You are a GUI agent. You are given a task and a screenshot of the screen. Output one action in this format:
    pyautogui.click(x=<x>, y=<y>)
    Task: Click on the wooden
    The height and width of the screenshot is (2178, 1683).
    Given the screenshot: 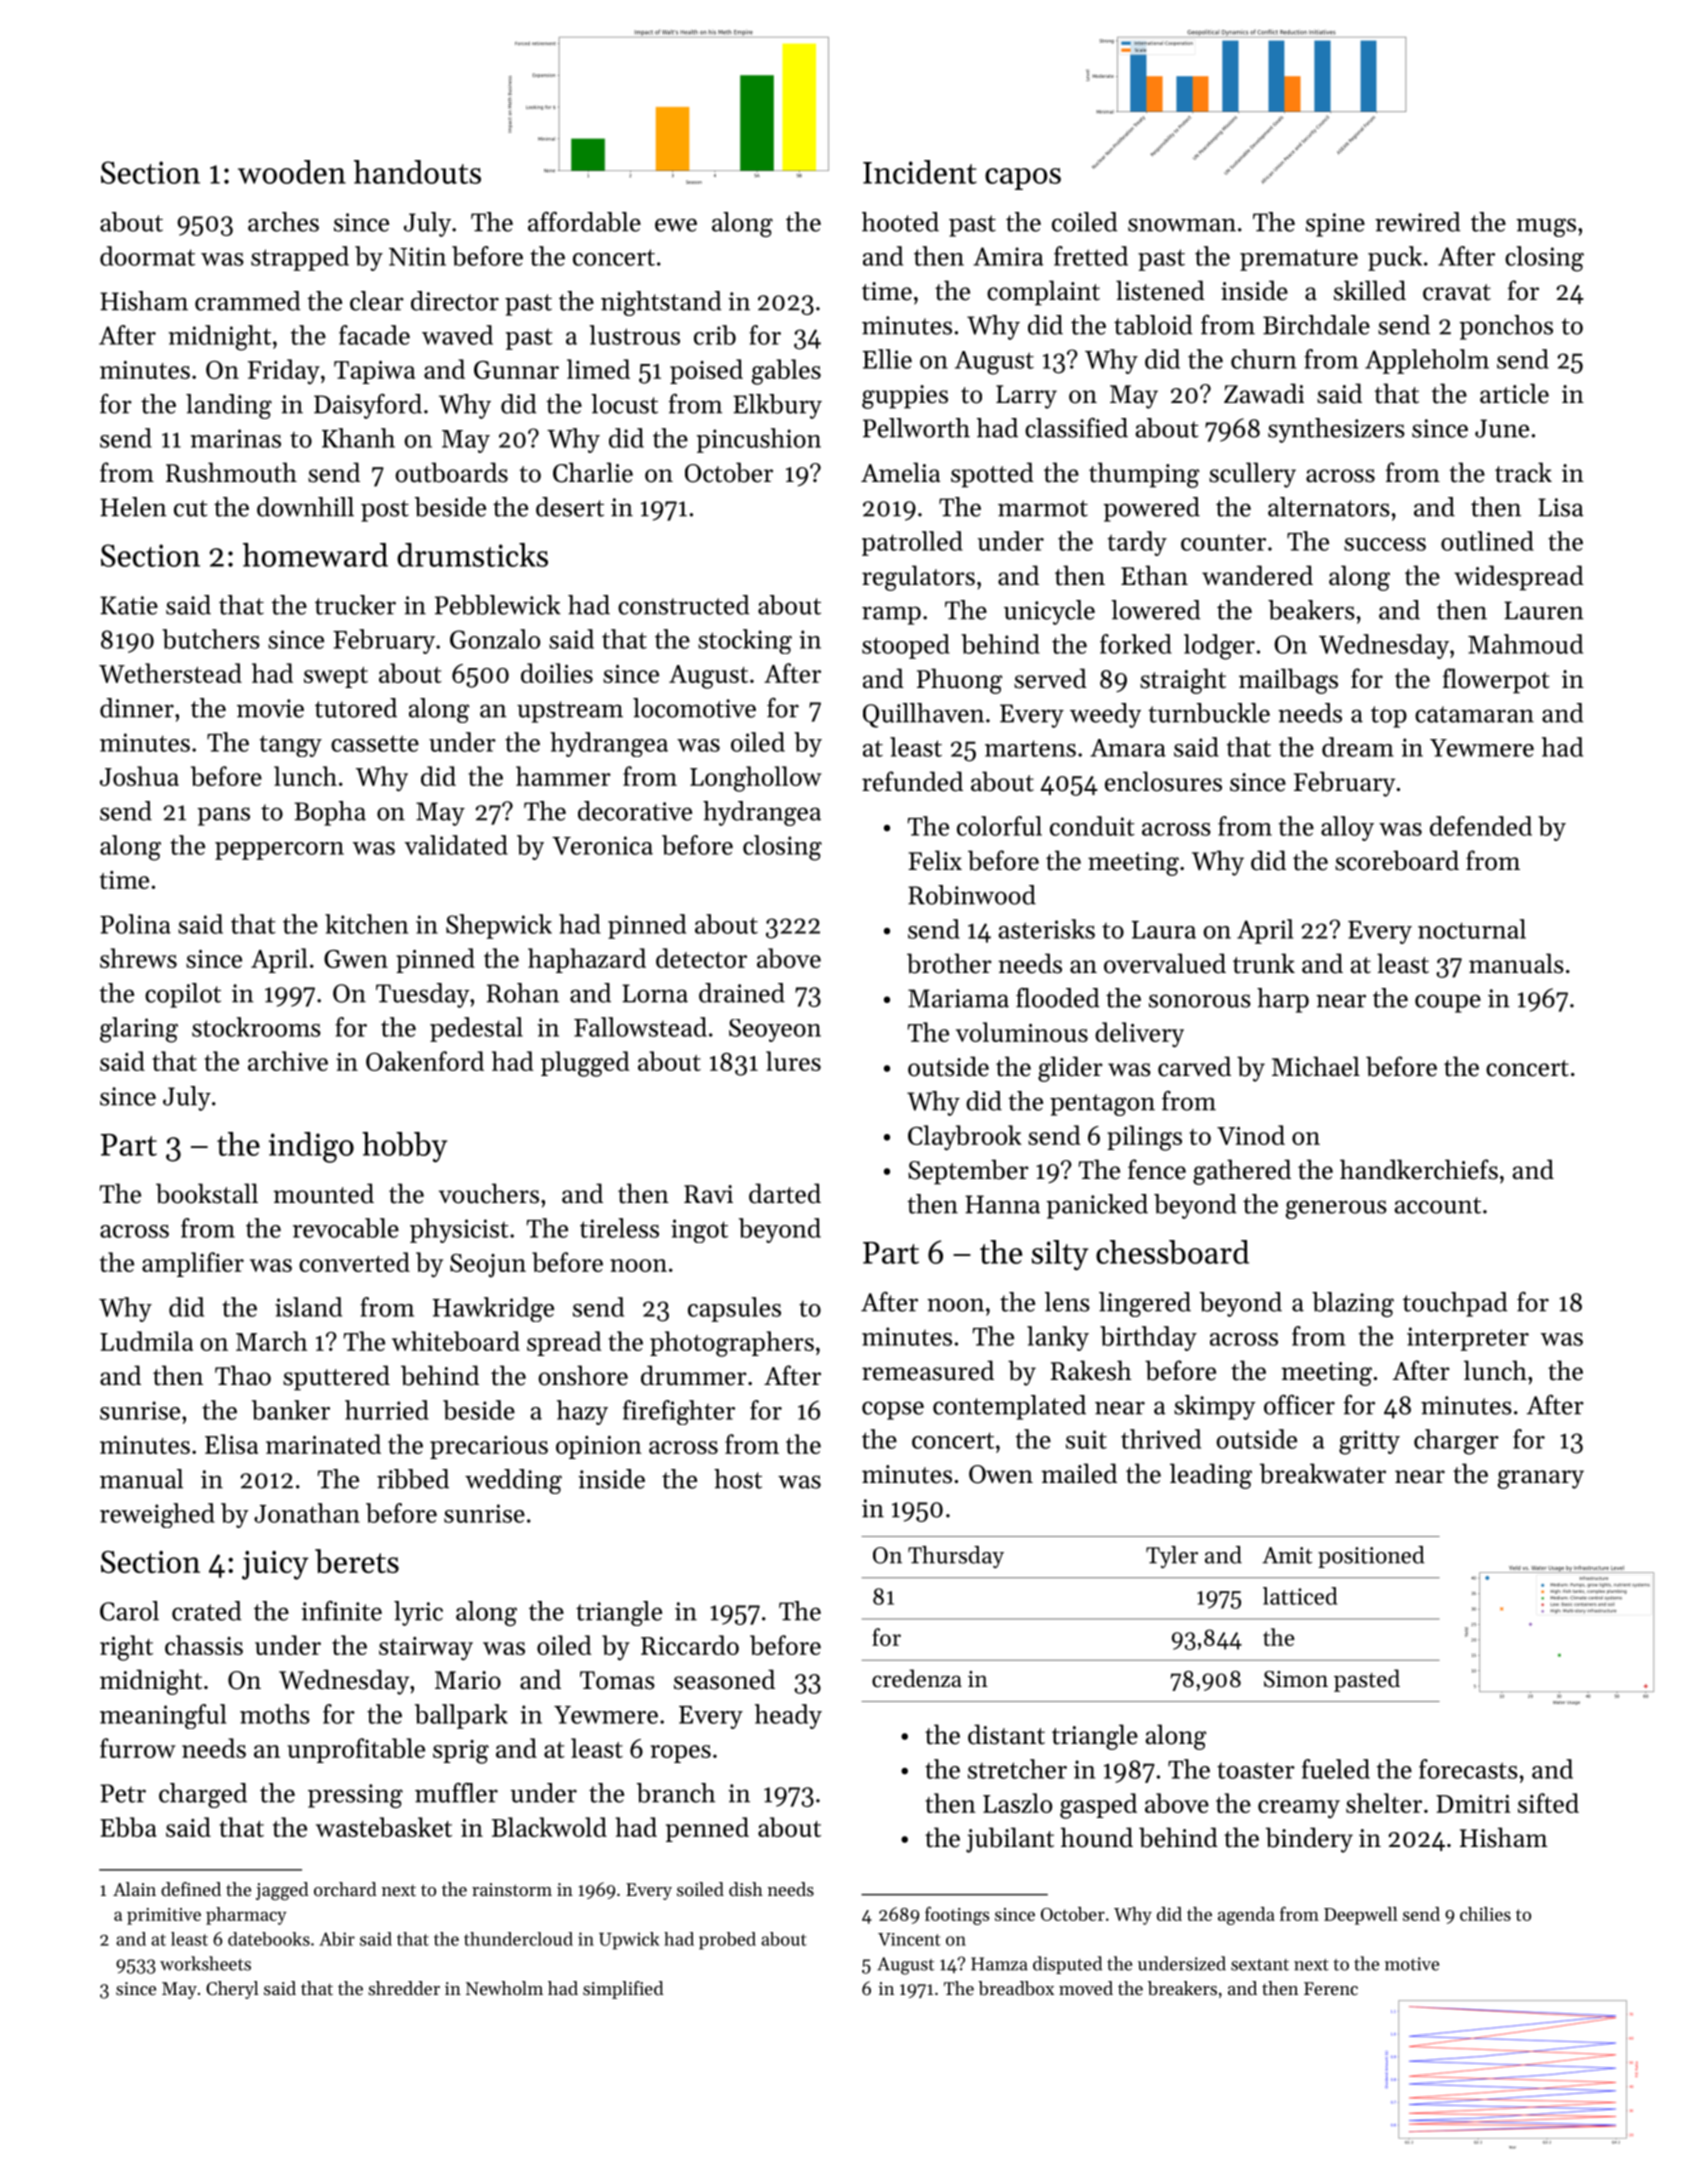 What is the action you would take?
    pyautogui.click(x=292, y=172)
